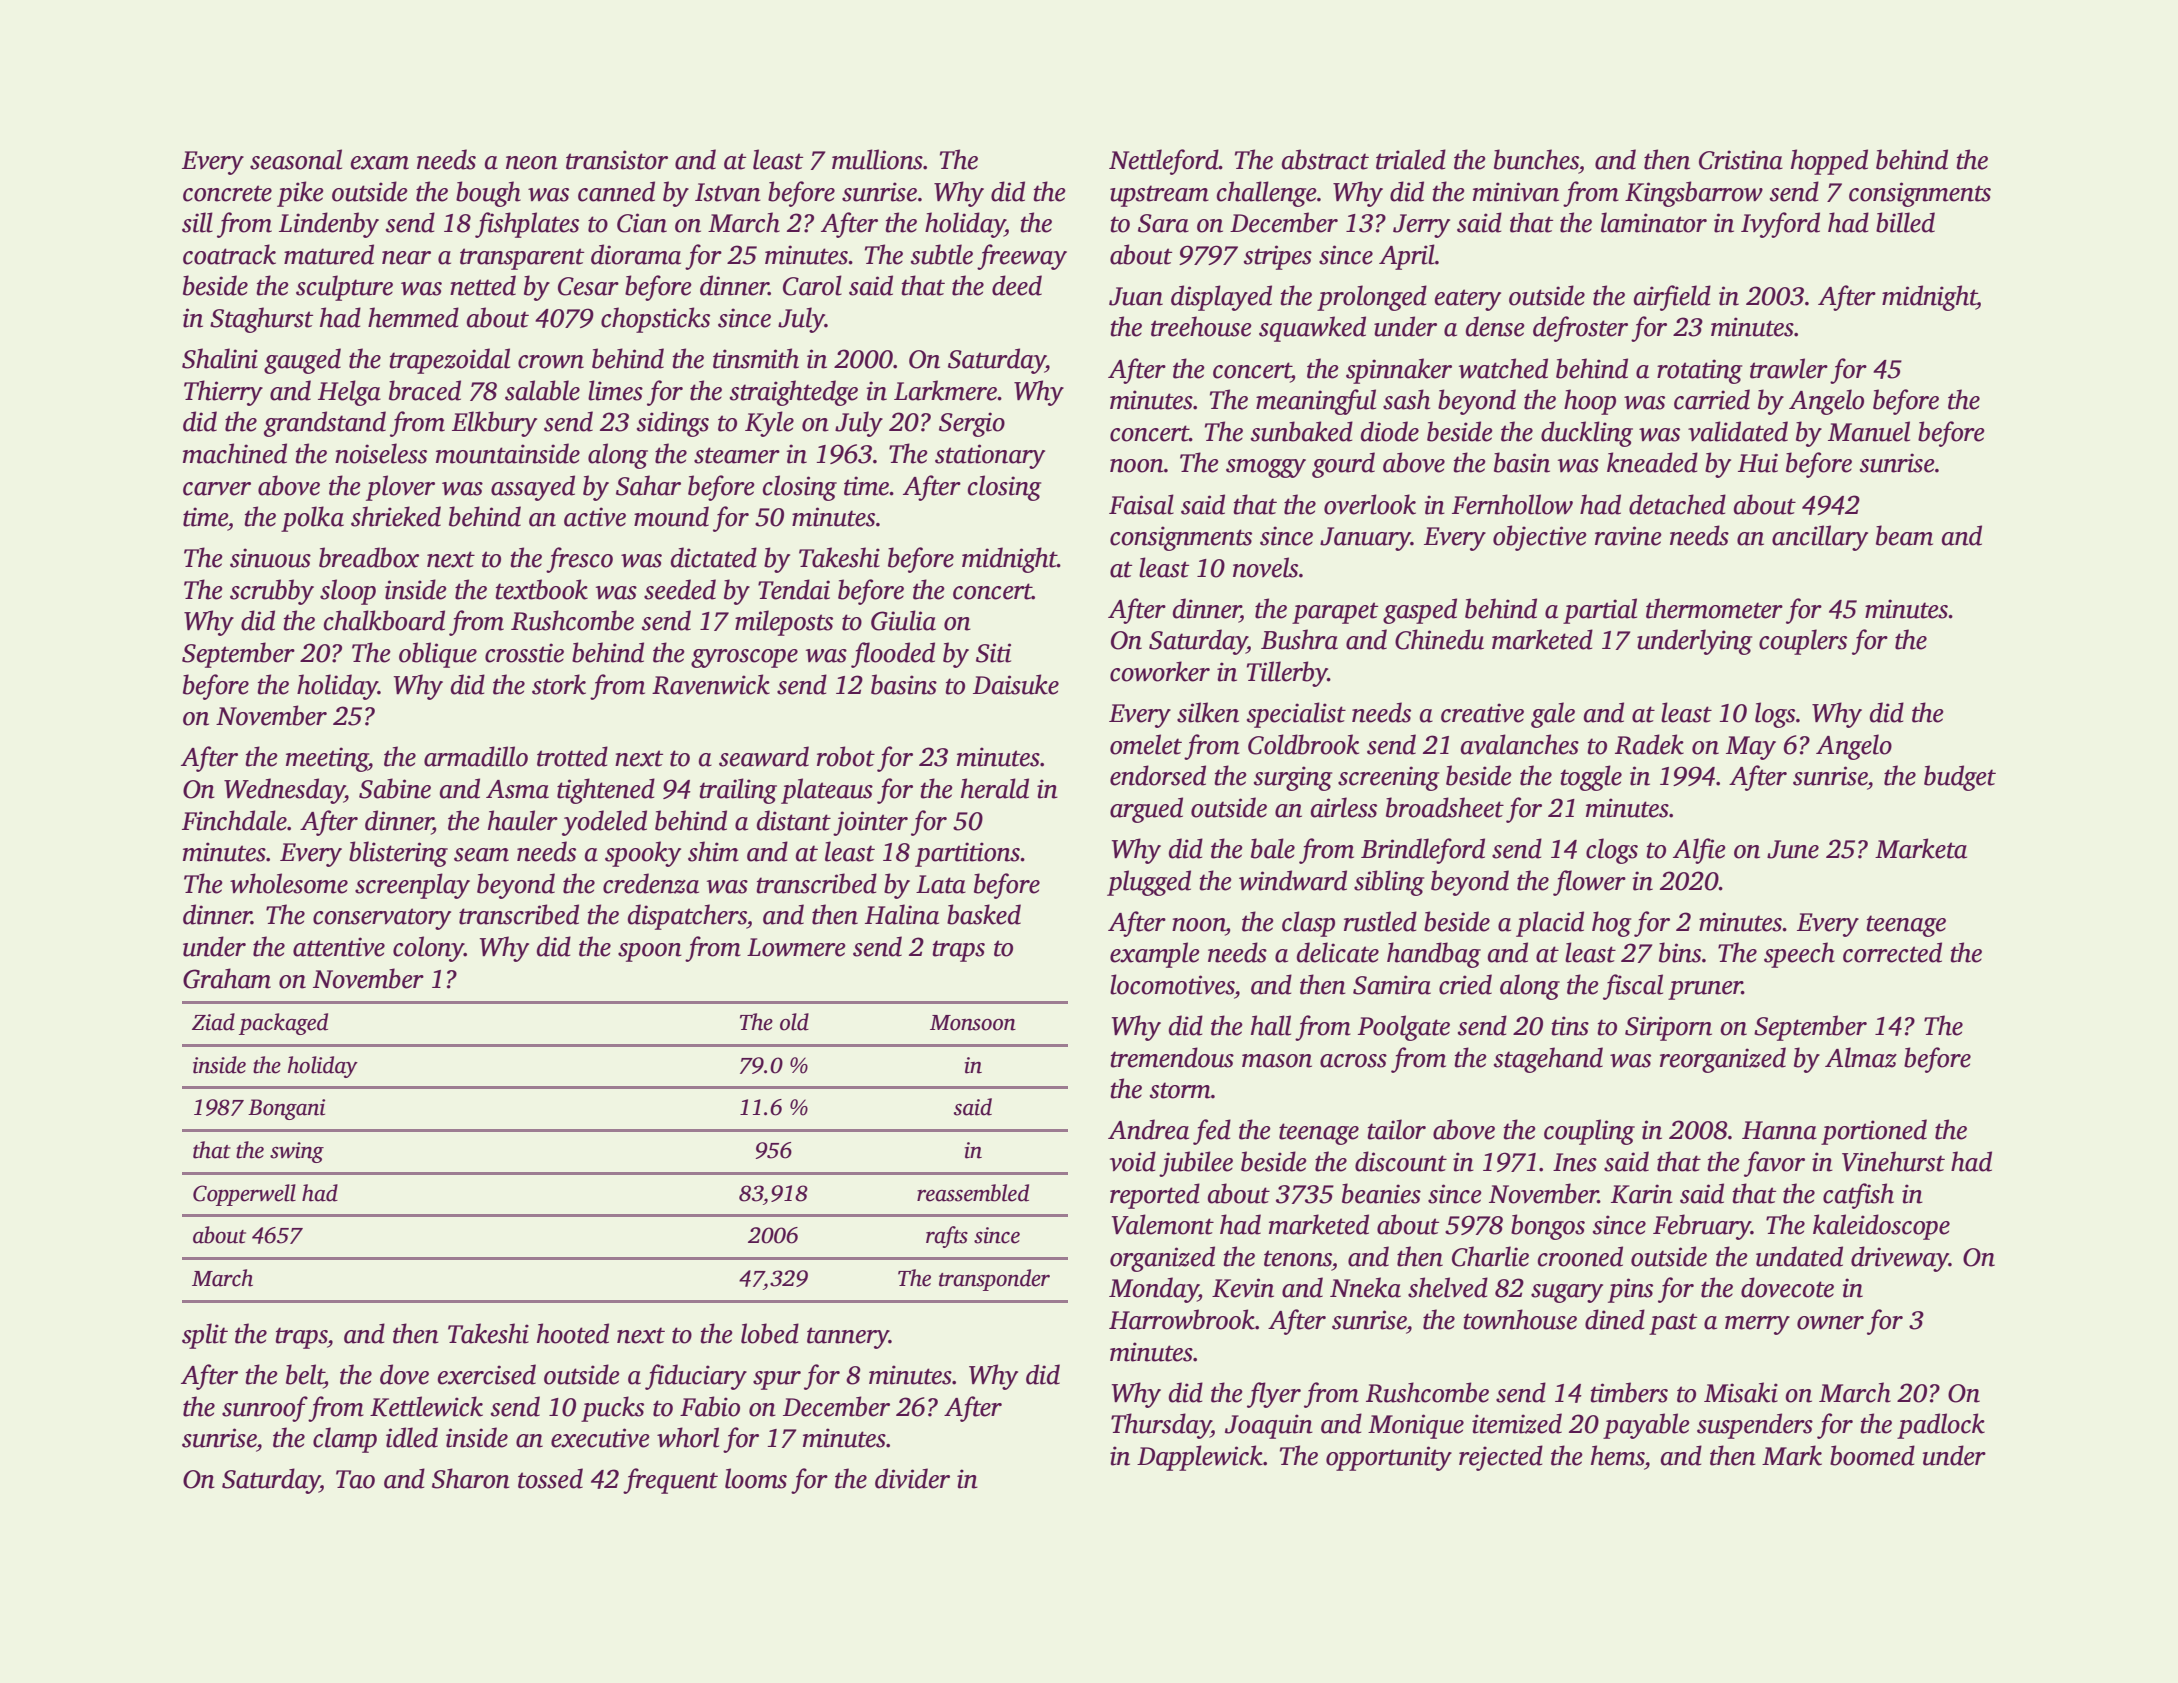  Describe the element at coordinates (412, 886) in the screenshot. I see `screenplay` at that location.
